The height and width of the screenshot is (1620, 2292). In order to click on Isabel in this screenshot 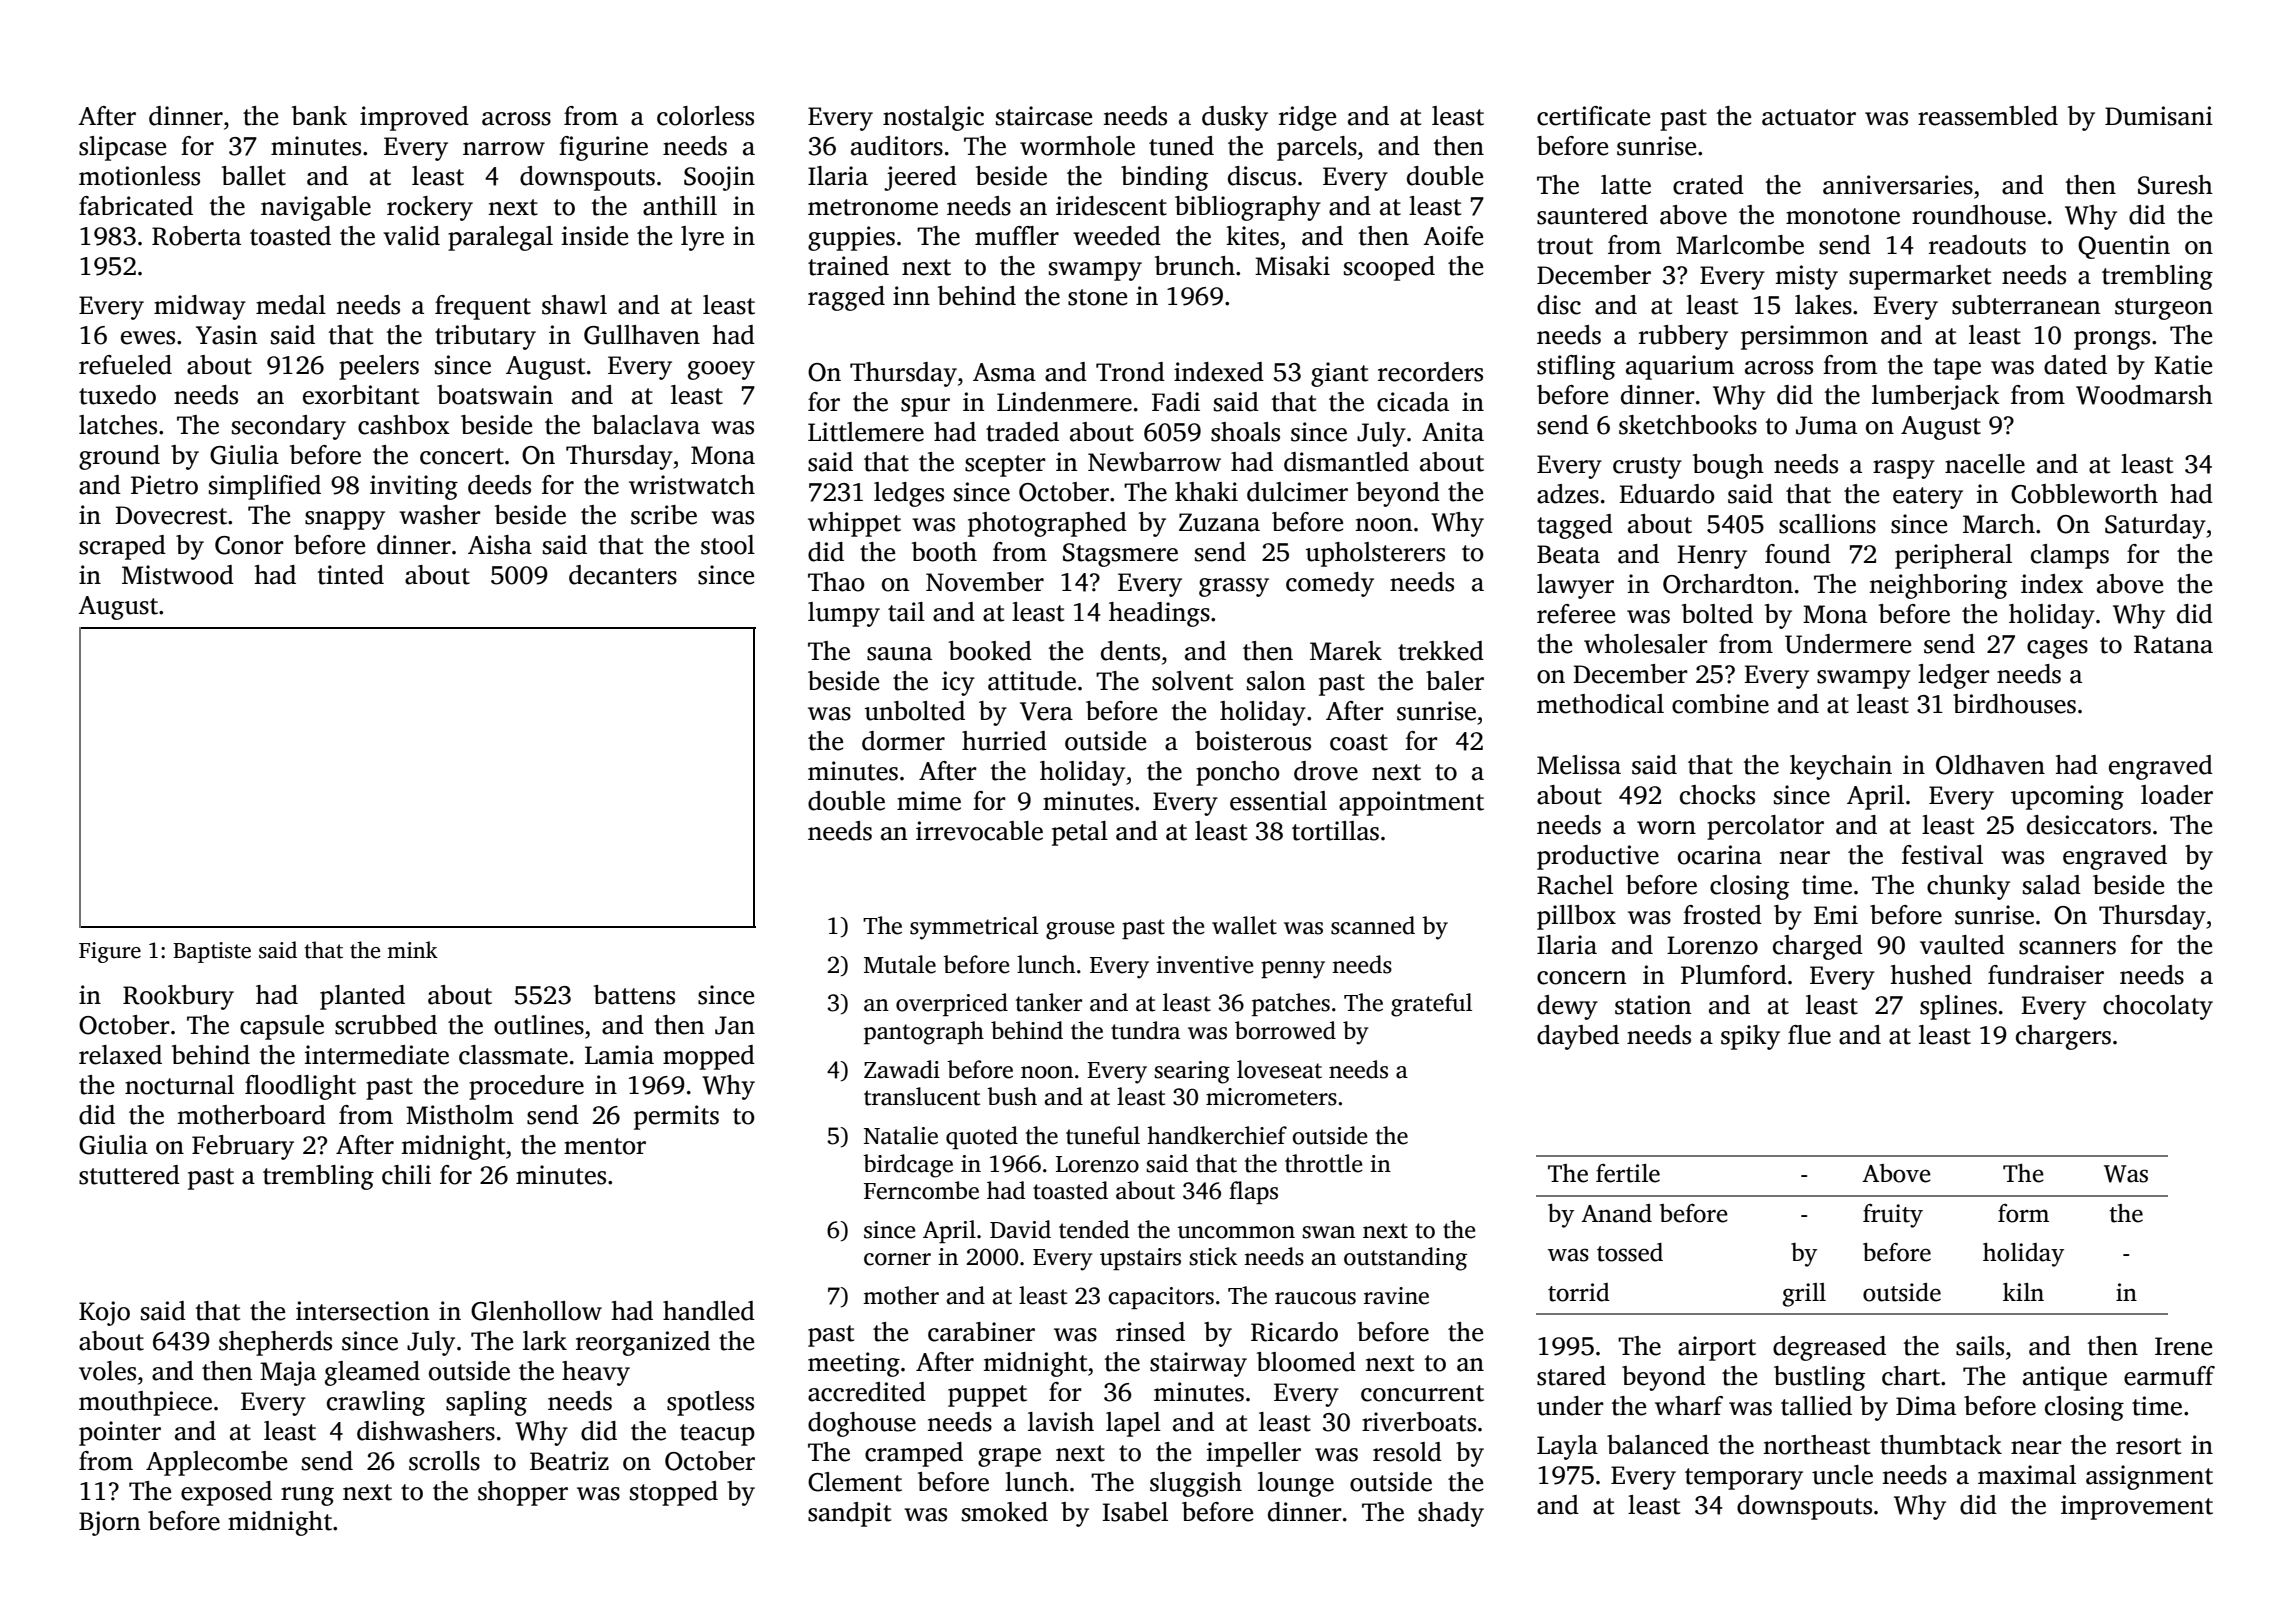, I will do `click(1135, 1512)`.
